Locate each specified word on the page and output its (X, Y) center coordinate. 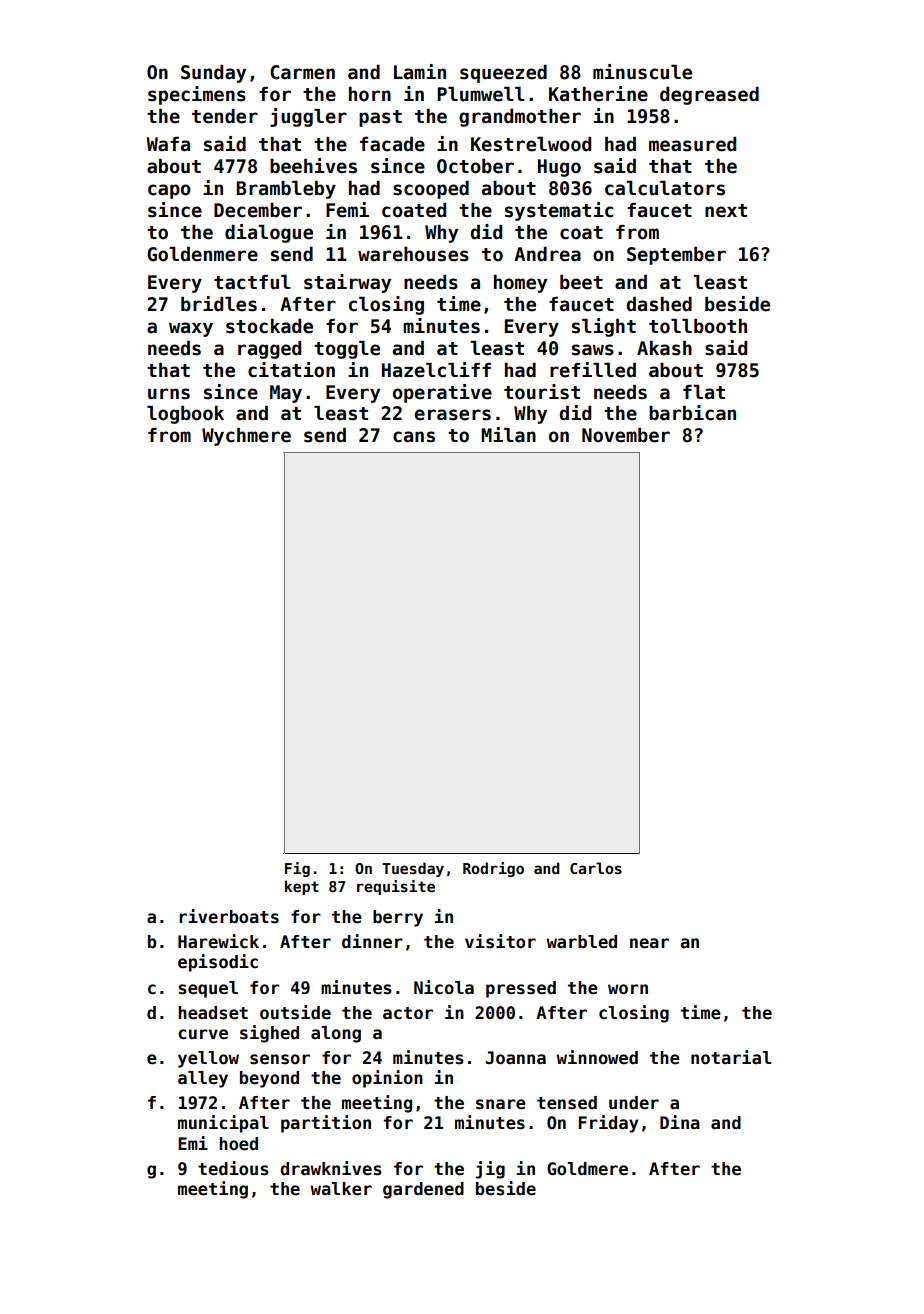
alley (203, 1079)
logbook (185, 415)
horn (370, 94)
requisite (396, 887)
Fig (297, 869)
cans (414, 437)
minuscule (642, 72)
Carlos (596, 868)
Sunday (213, 74)
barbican (692, 413)
